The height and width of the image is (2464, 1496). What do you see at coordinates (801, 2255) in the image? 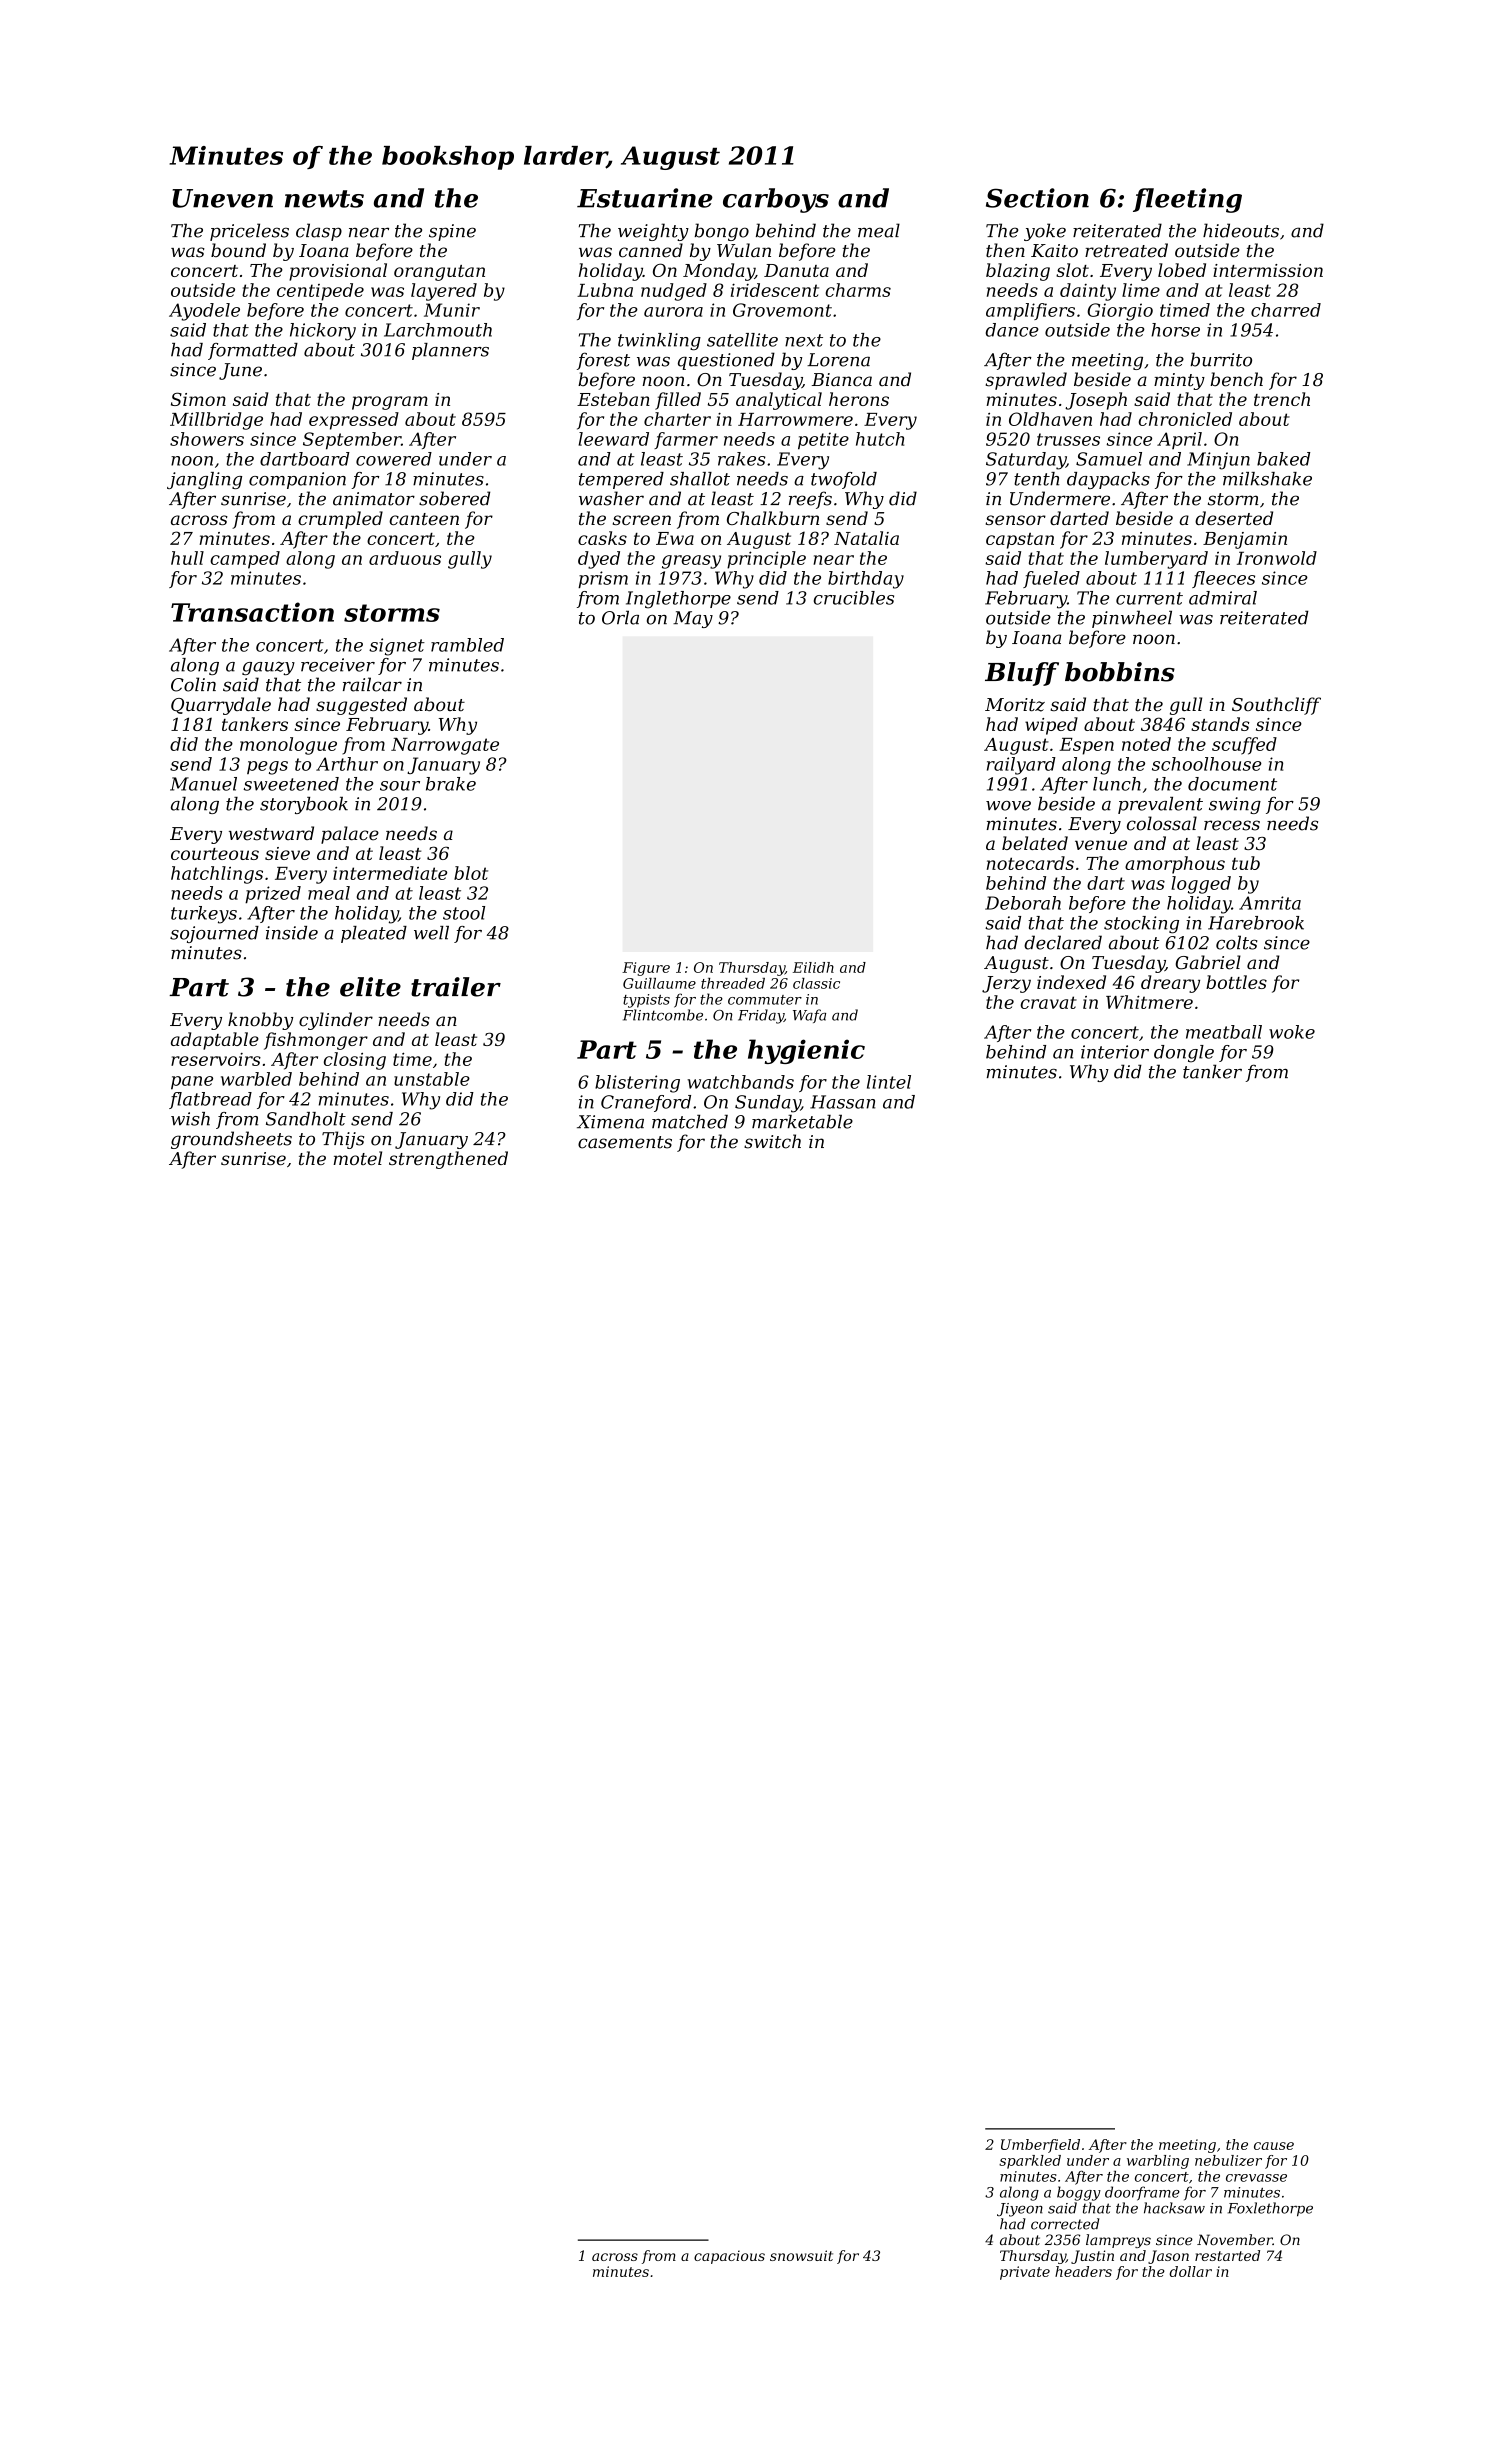
I see `snowsuit` at bounding box center [801, 2255].
